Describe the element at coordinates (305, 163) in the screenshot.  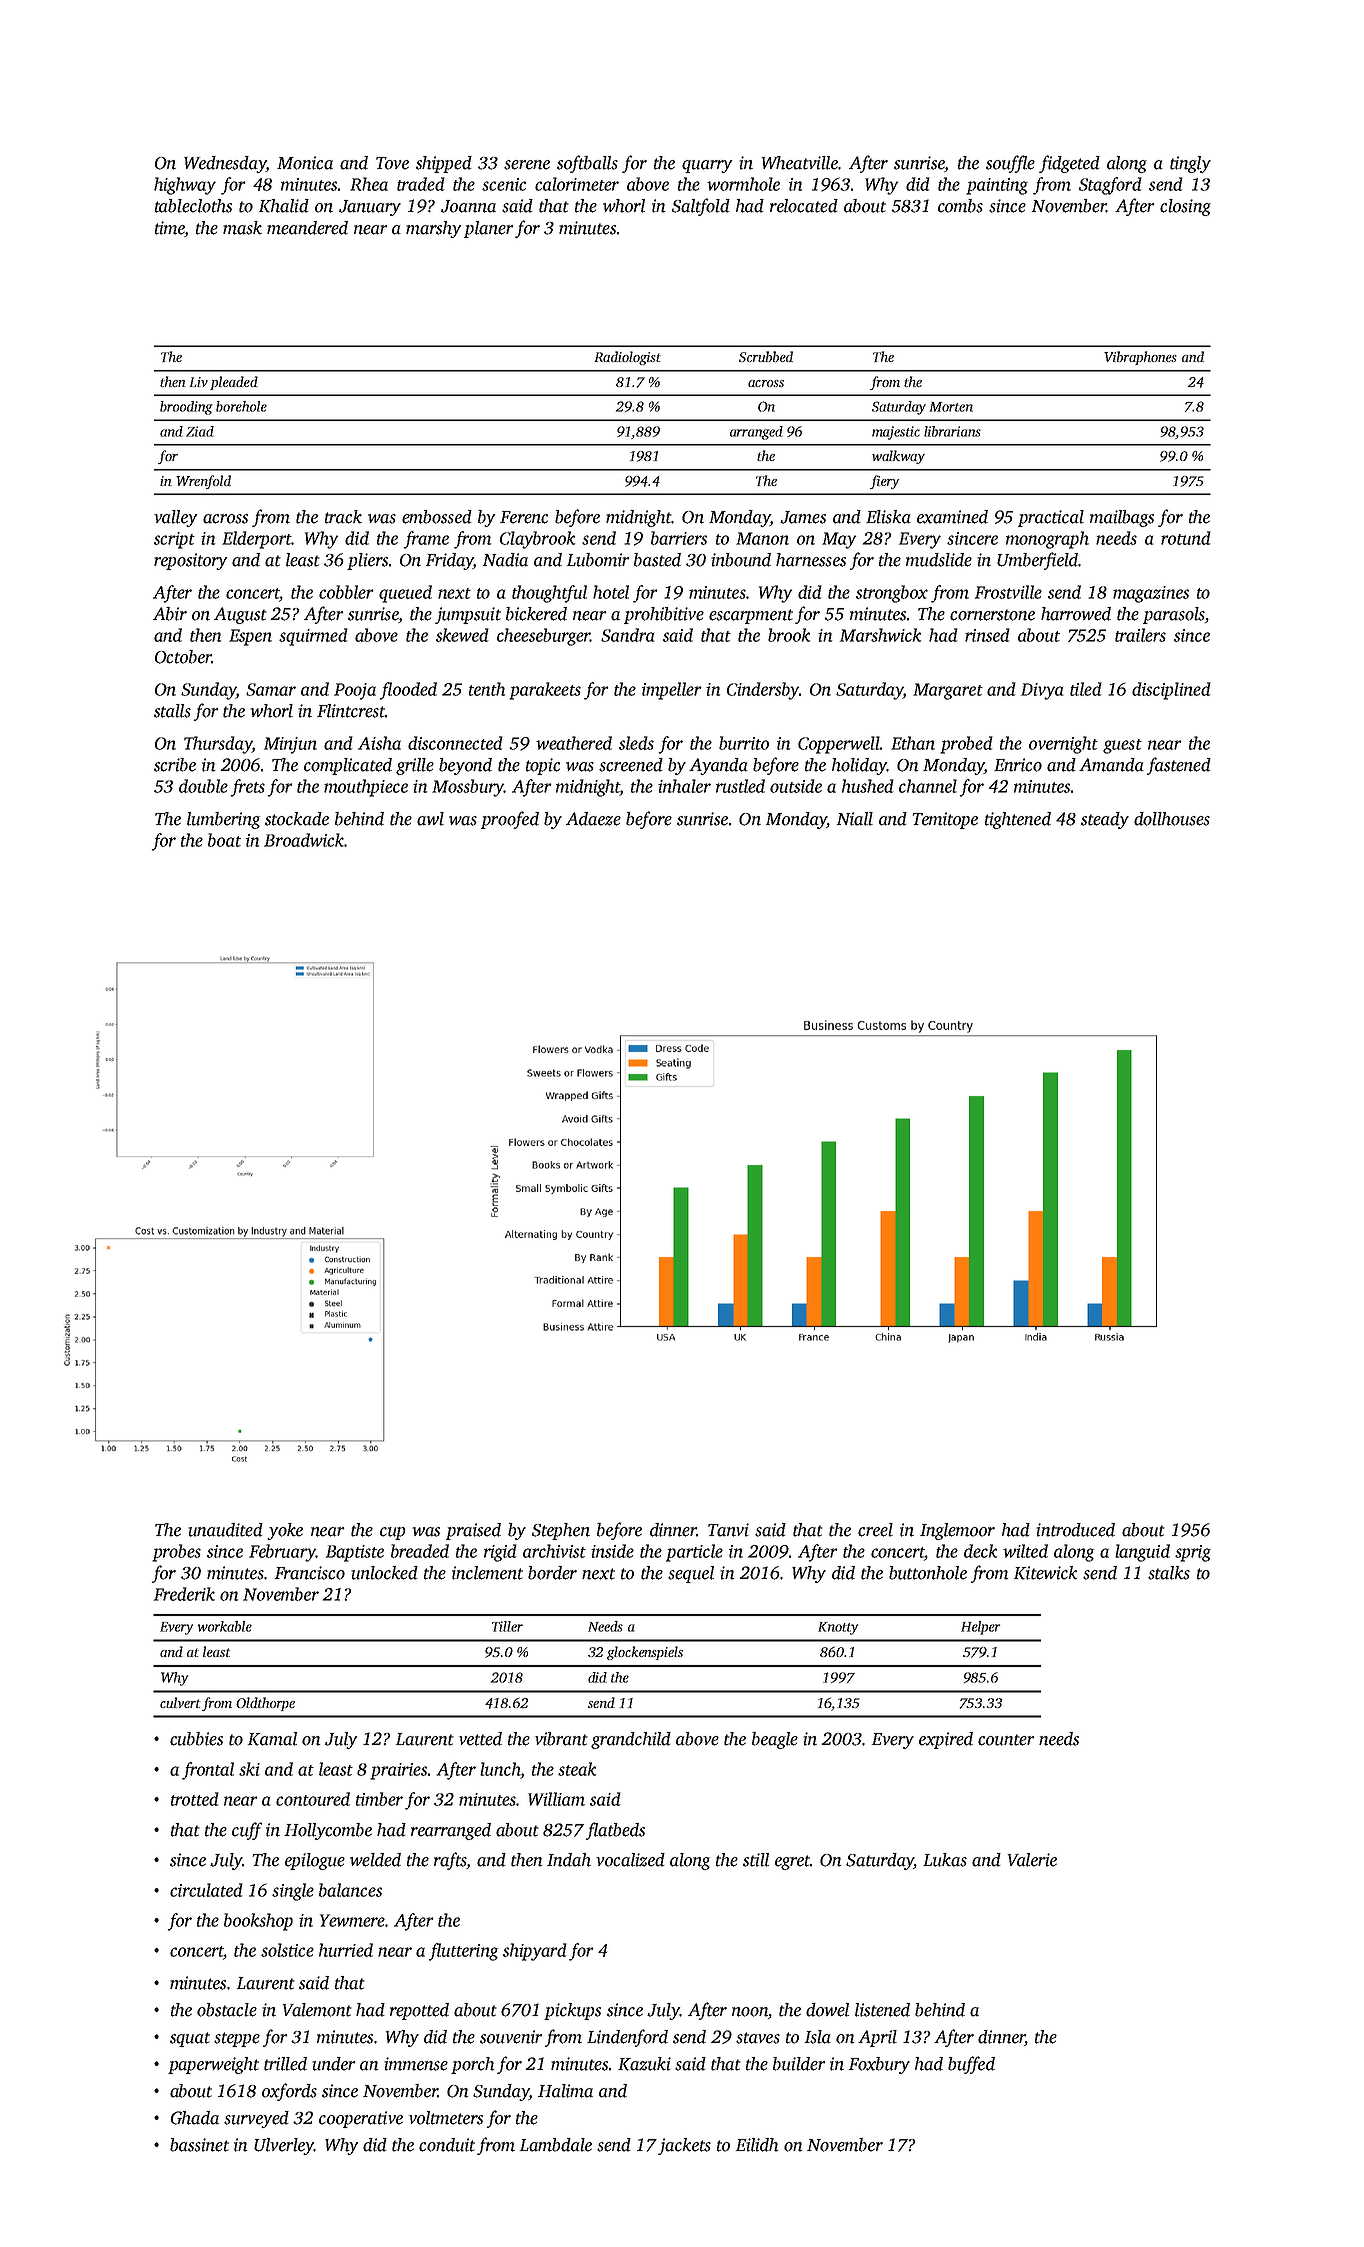
I see `Monica` at that location.
